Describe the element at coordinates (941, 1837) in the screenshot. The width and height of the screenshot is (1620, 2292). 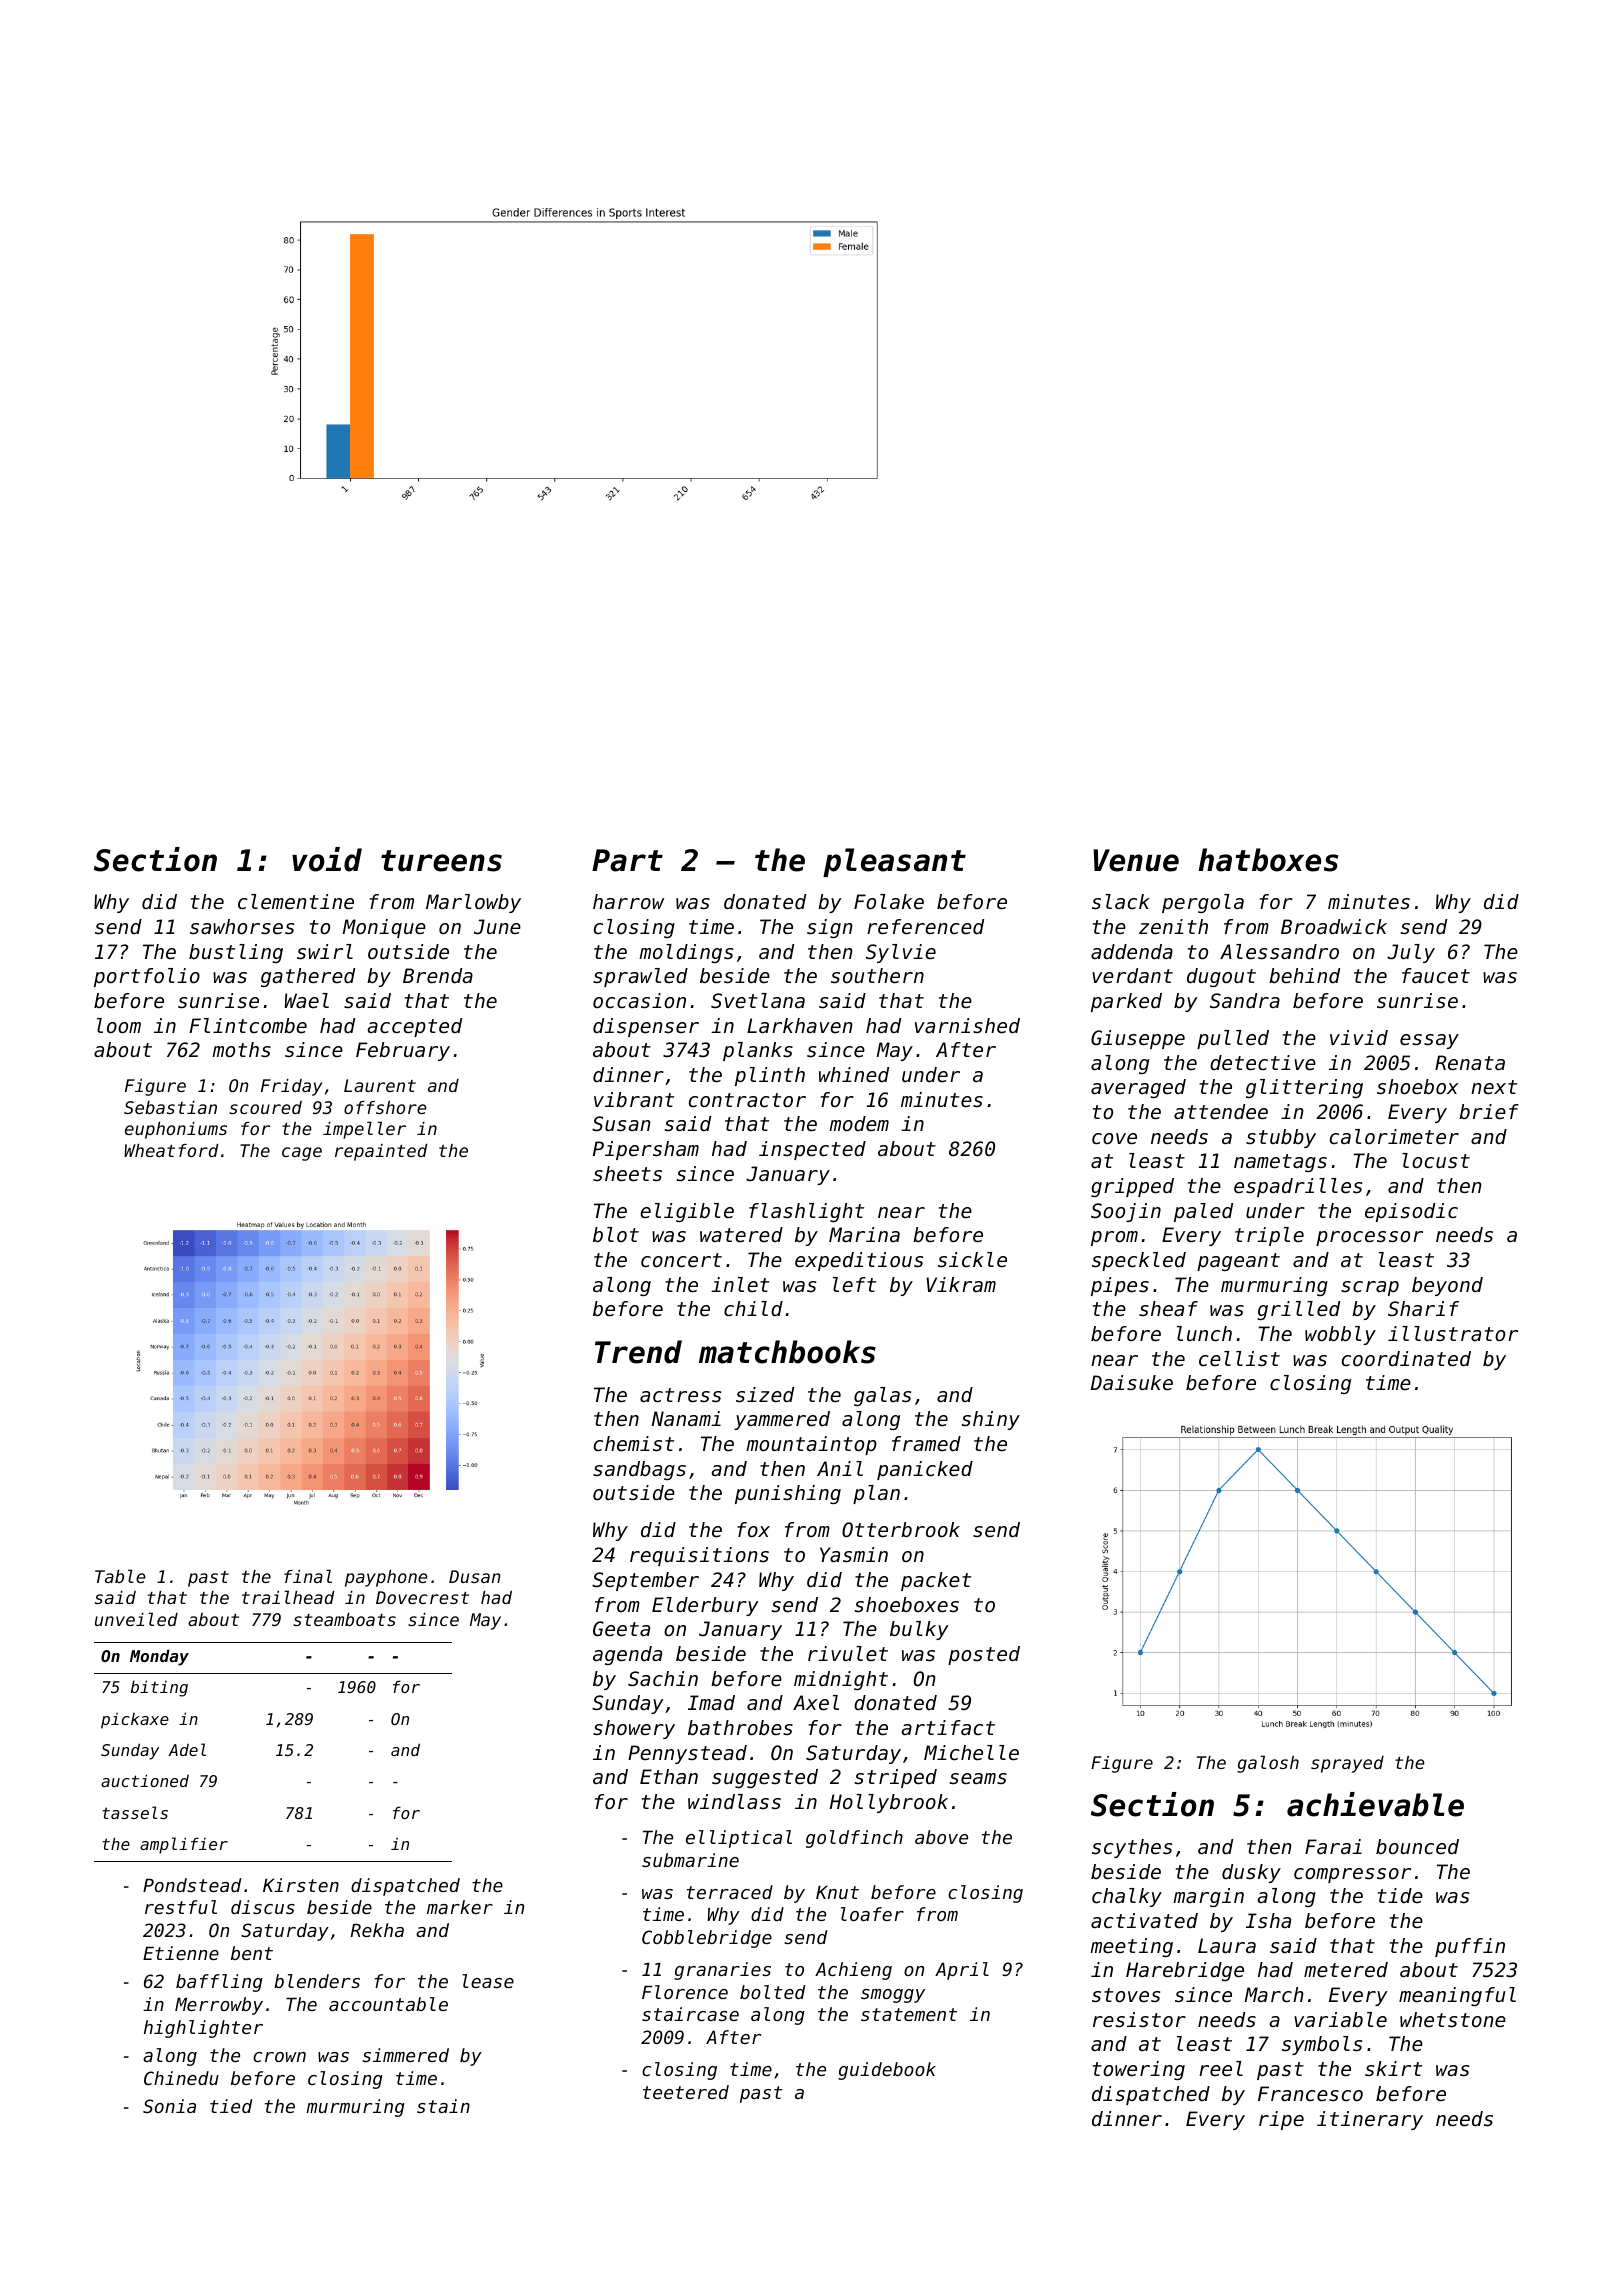
I see `above` at that location.
